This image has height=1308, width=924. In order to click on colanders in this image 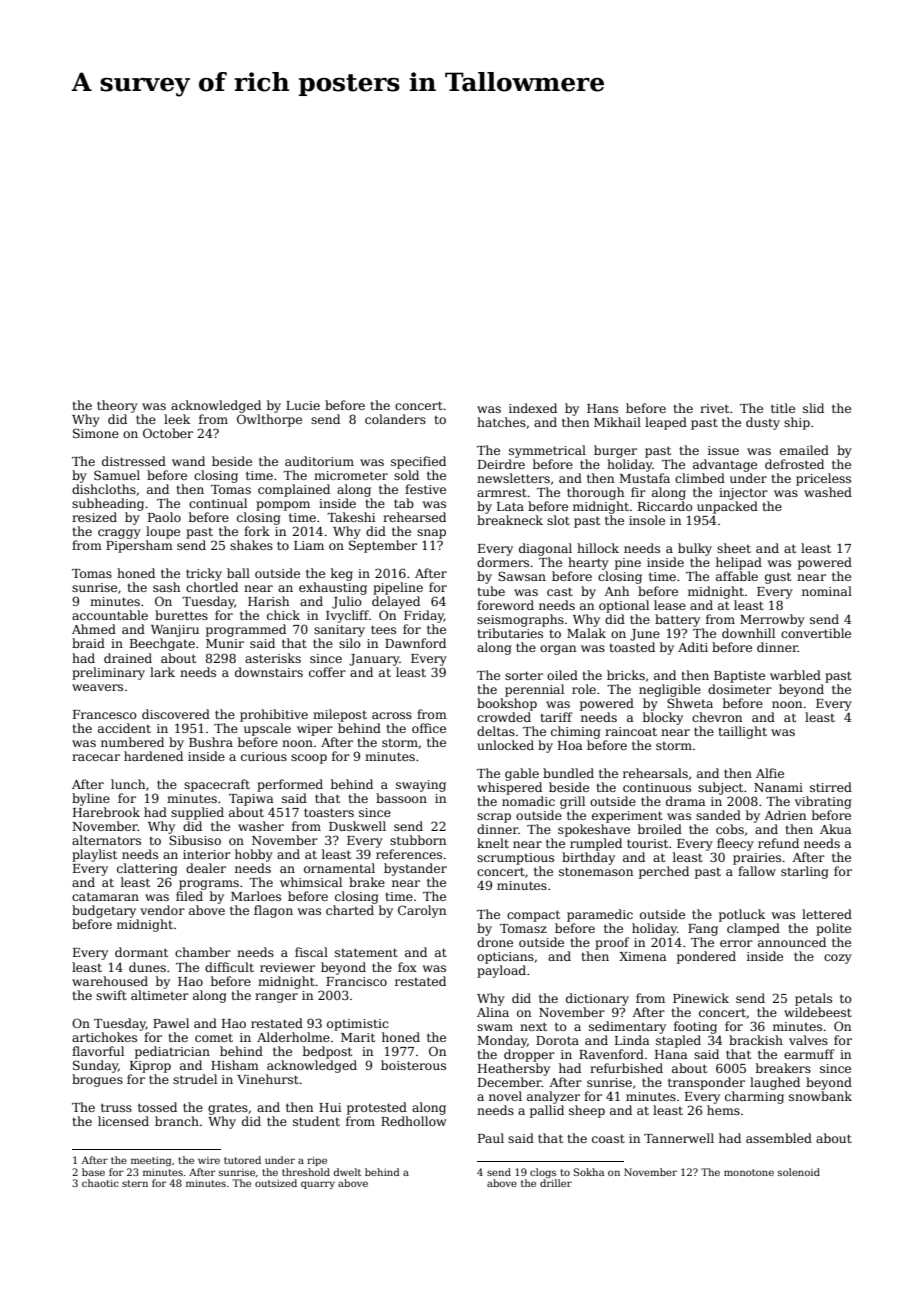, I will do `click(395, 419)`.
